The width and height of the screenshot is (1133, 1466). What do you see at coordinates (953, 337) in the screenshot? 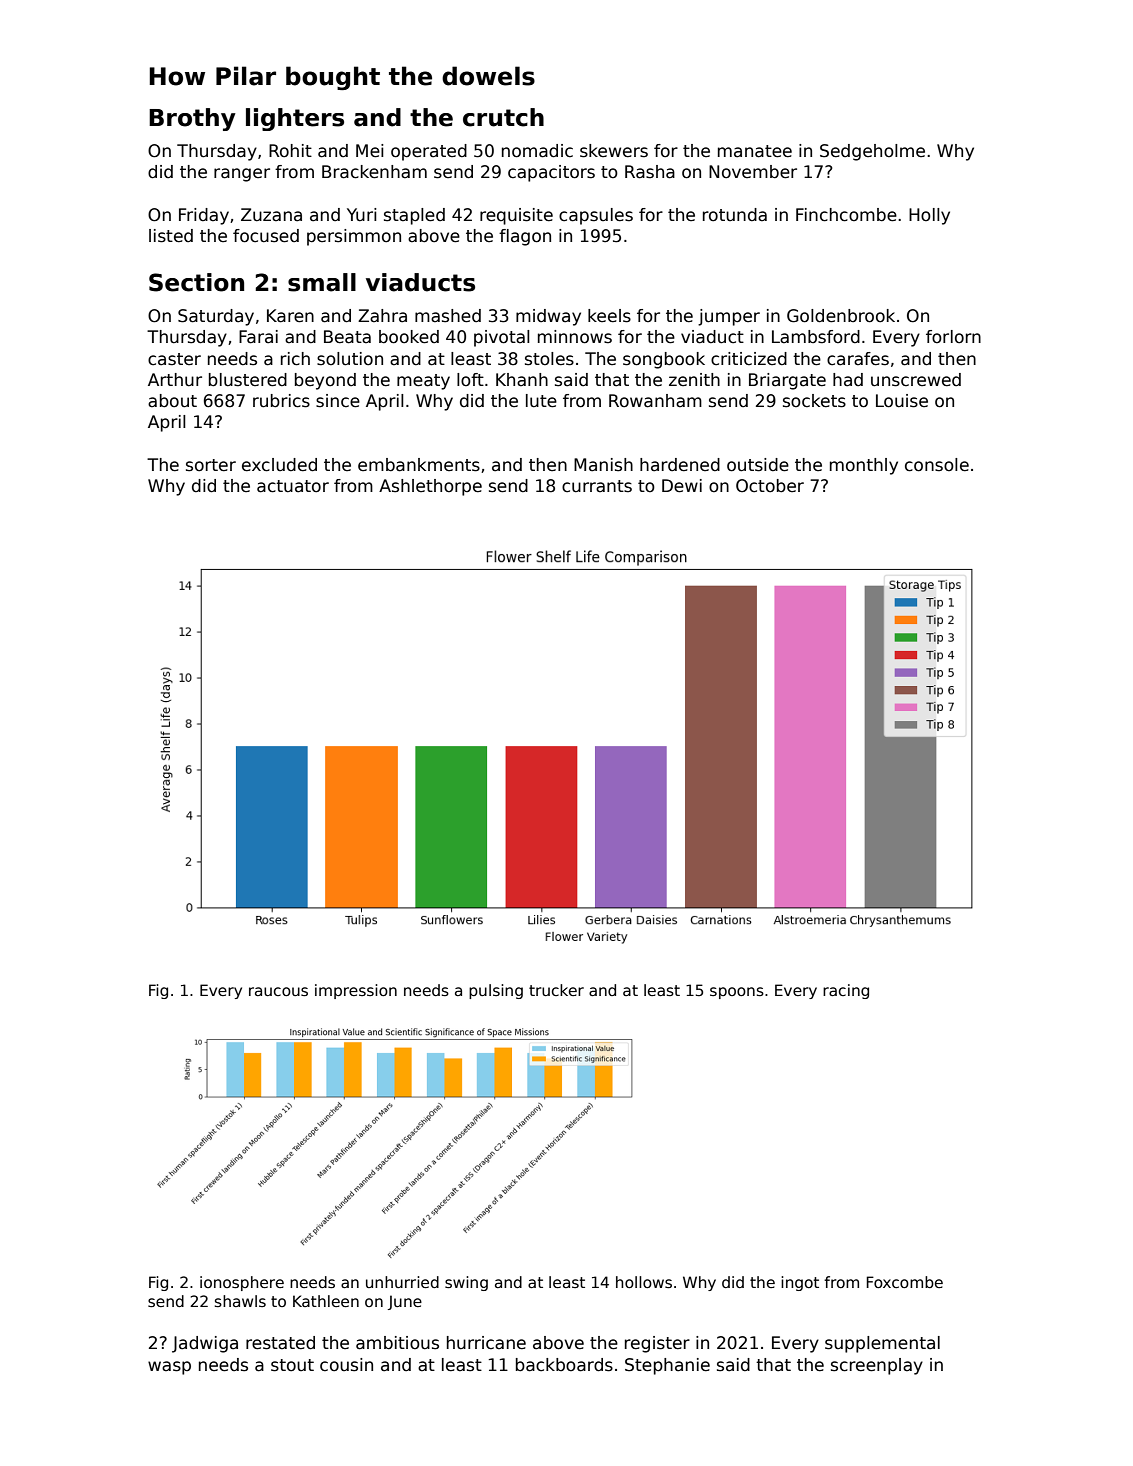
I see `forlorn` at bounding box center [953, 337].
